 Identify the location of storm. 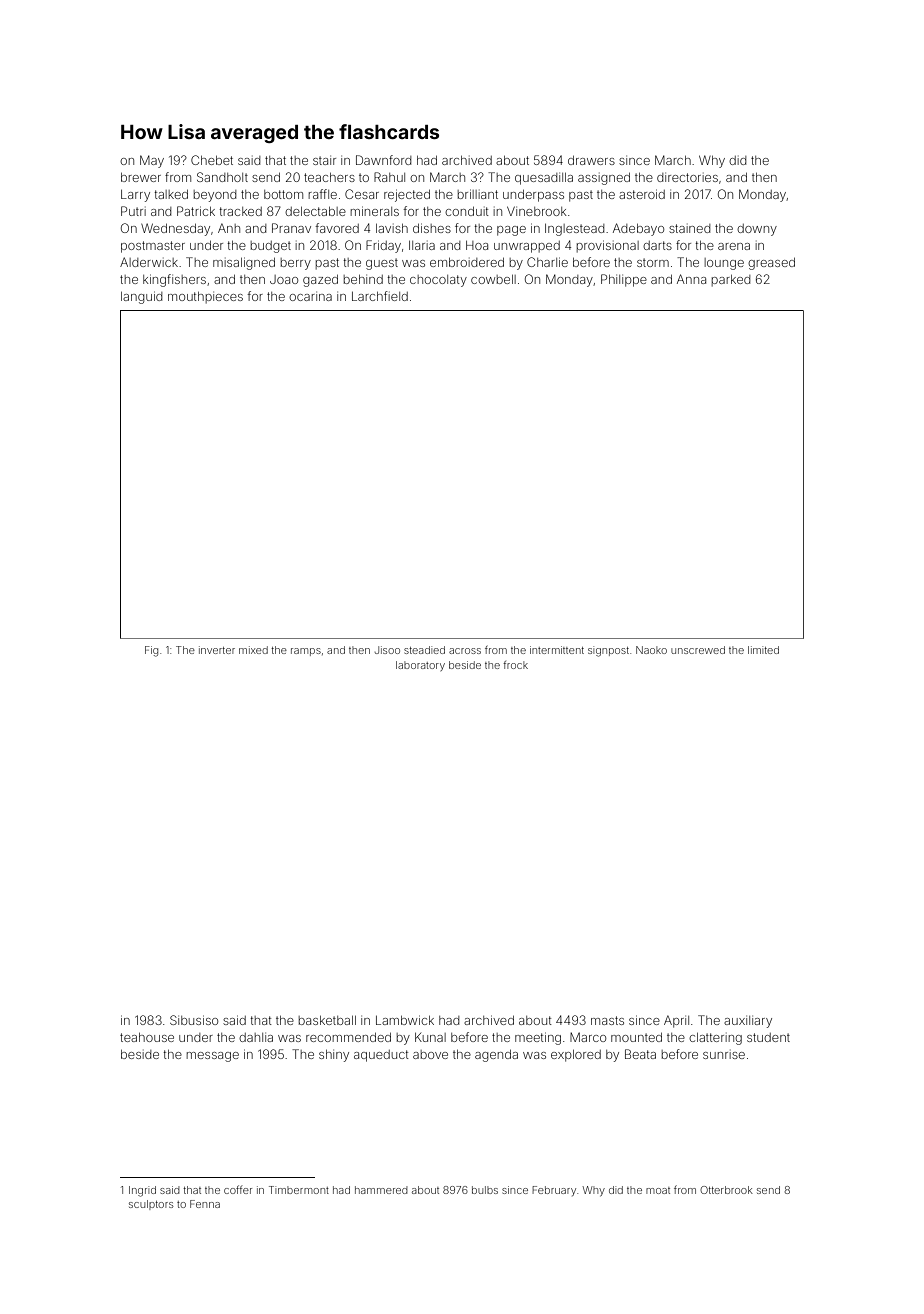
(653, 262).
